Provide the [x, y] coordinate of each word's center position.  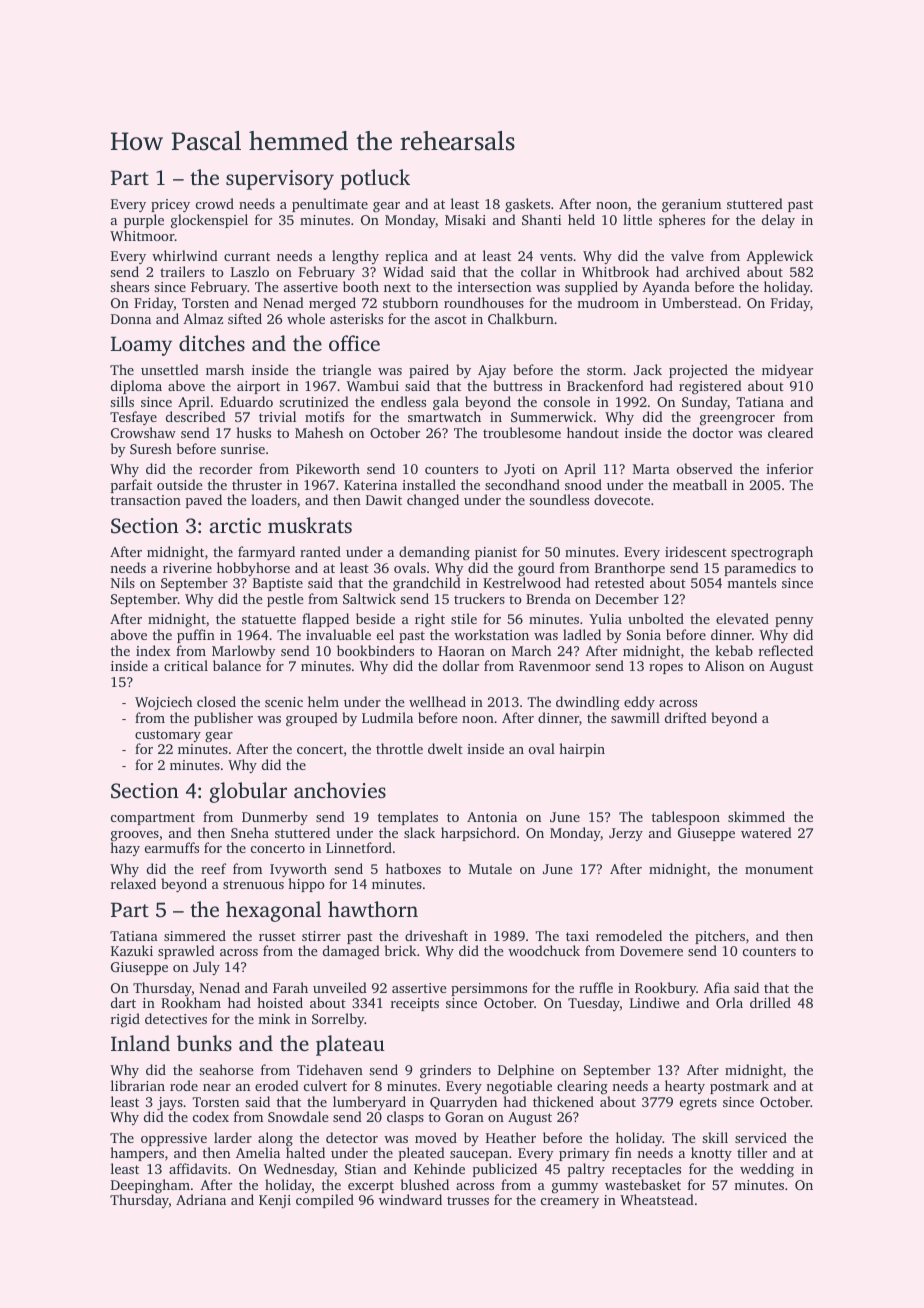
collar [538, 271]
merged [332, 304]
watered [766, 832]
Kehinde [439, 1168]
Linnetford [359, 847]
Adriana [201, 1199]
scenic [284, 702]
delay [778, 221]
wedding [767, 1170]
